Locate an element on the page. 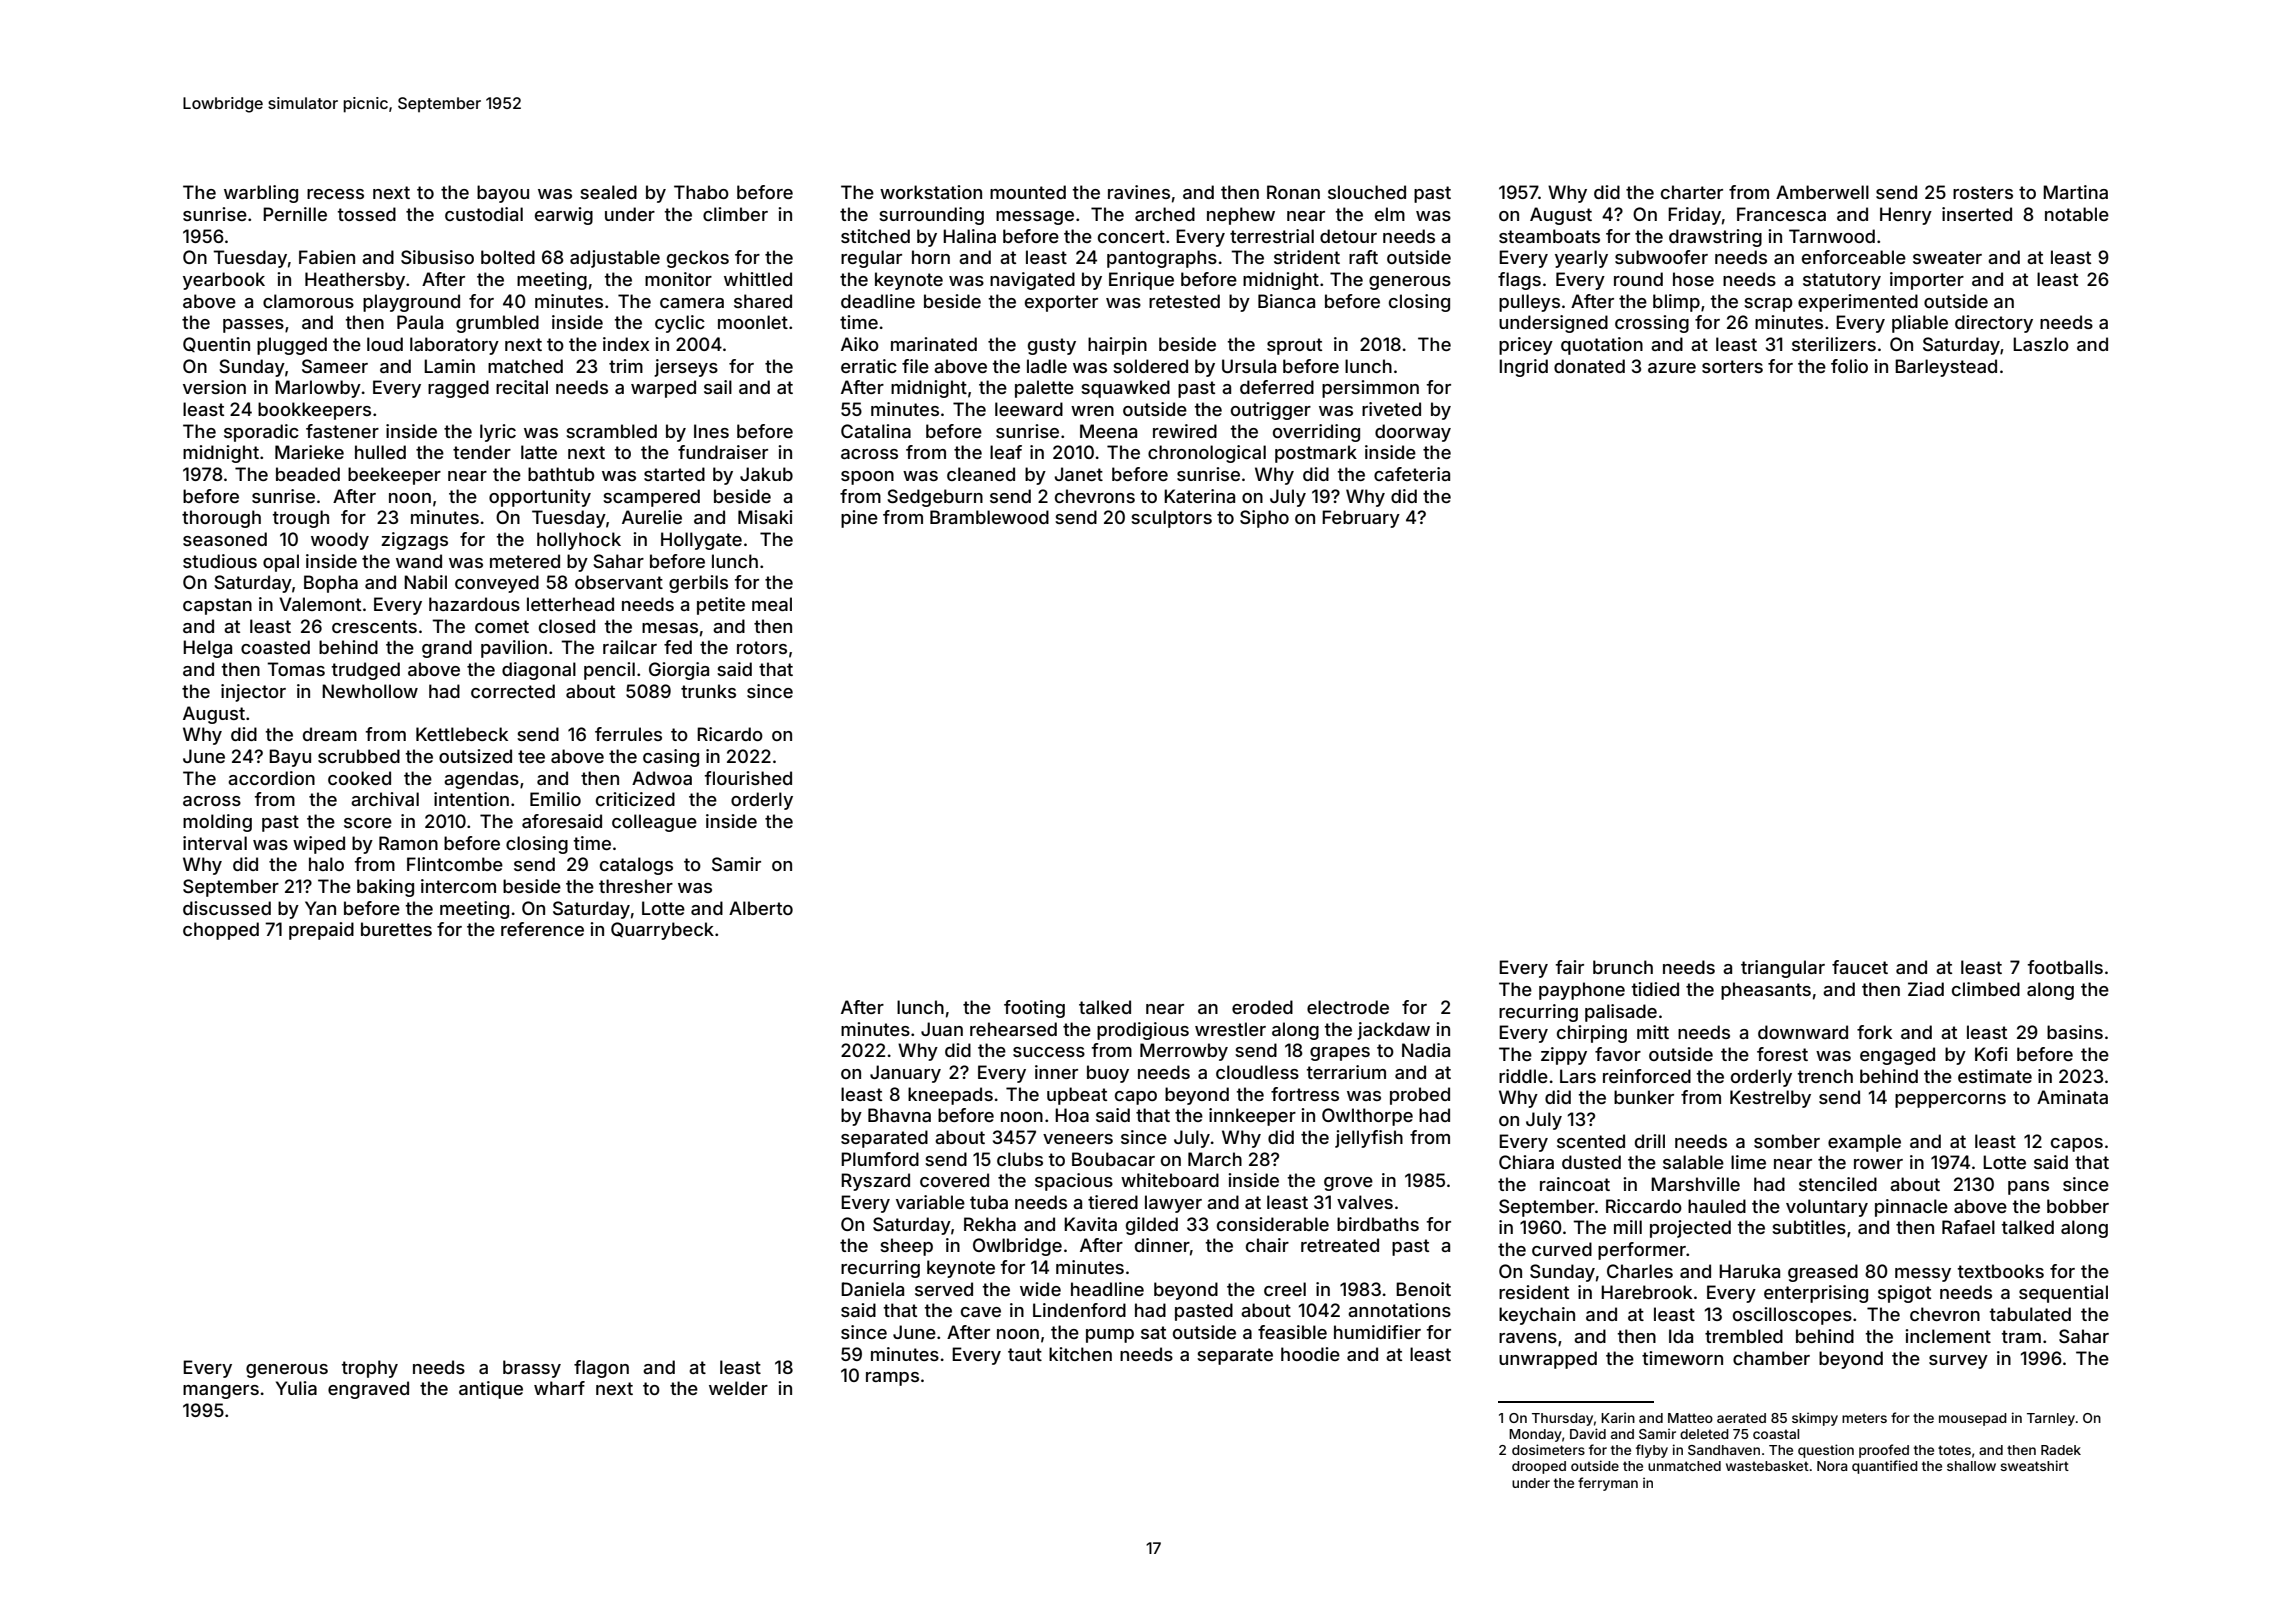  trophy is located at coordinates (369, 1369).
